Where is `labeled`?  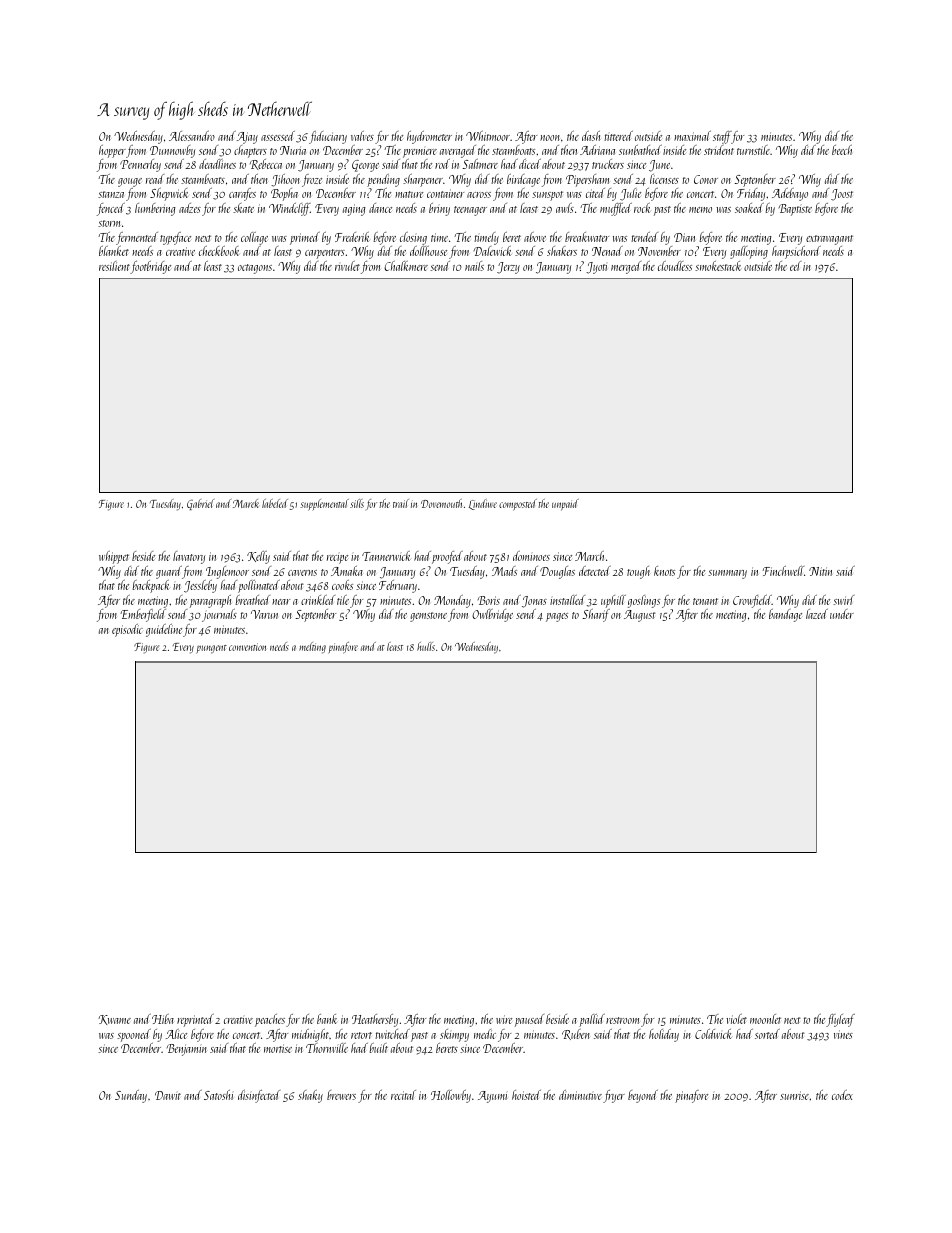
labeled is located at coordinates (275, 503).
